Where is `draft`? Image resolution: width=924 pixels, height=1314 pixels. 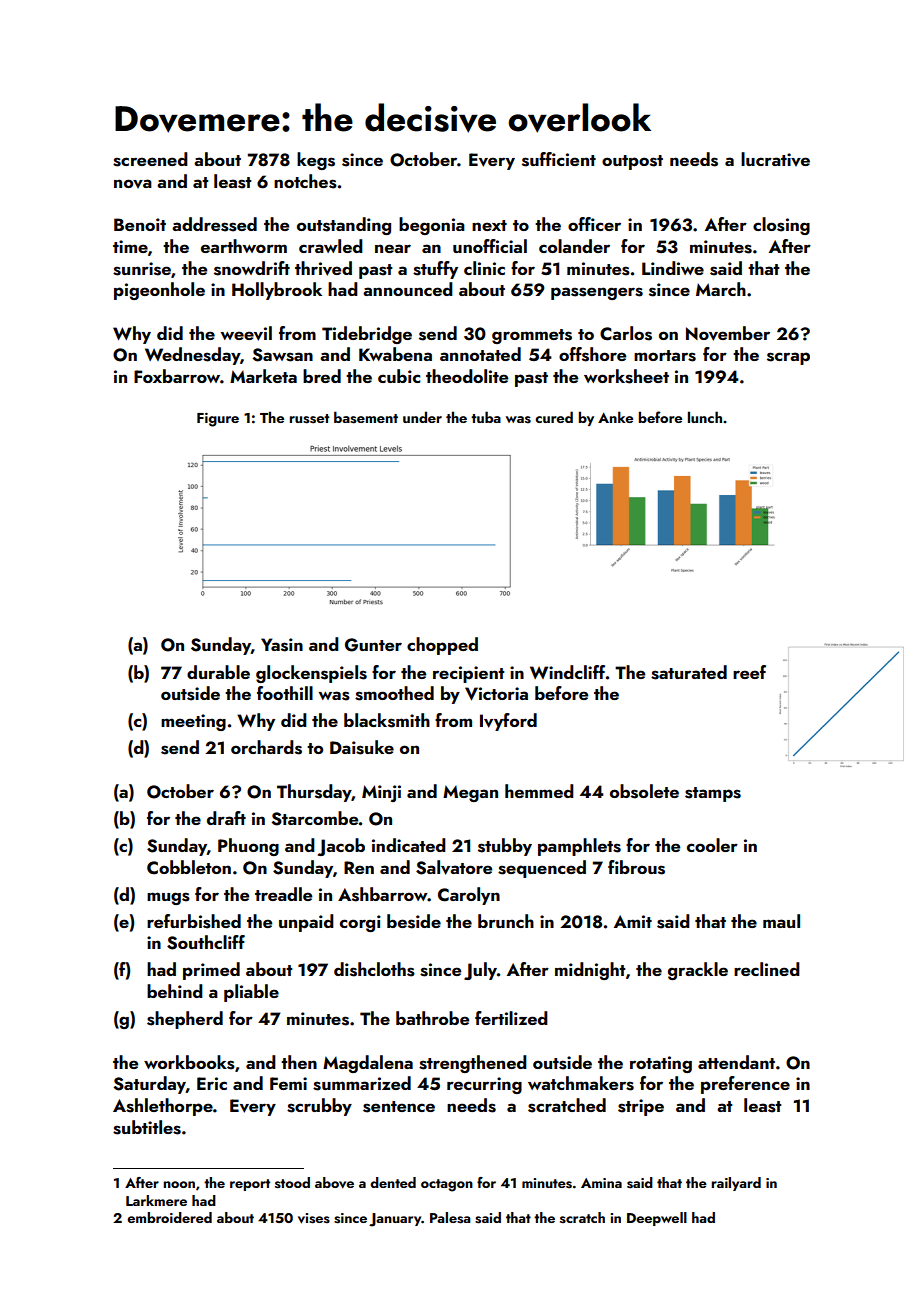 draft is located at coordinates (226, 818).
